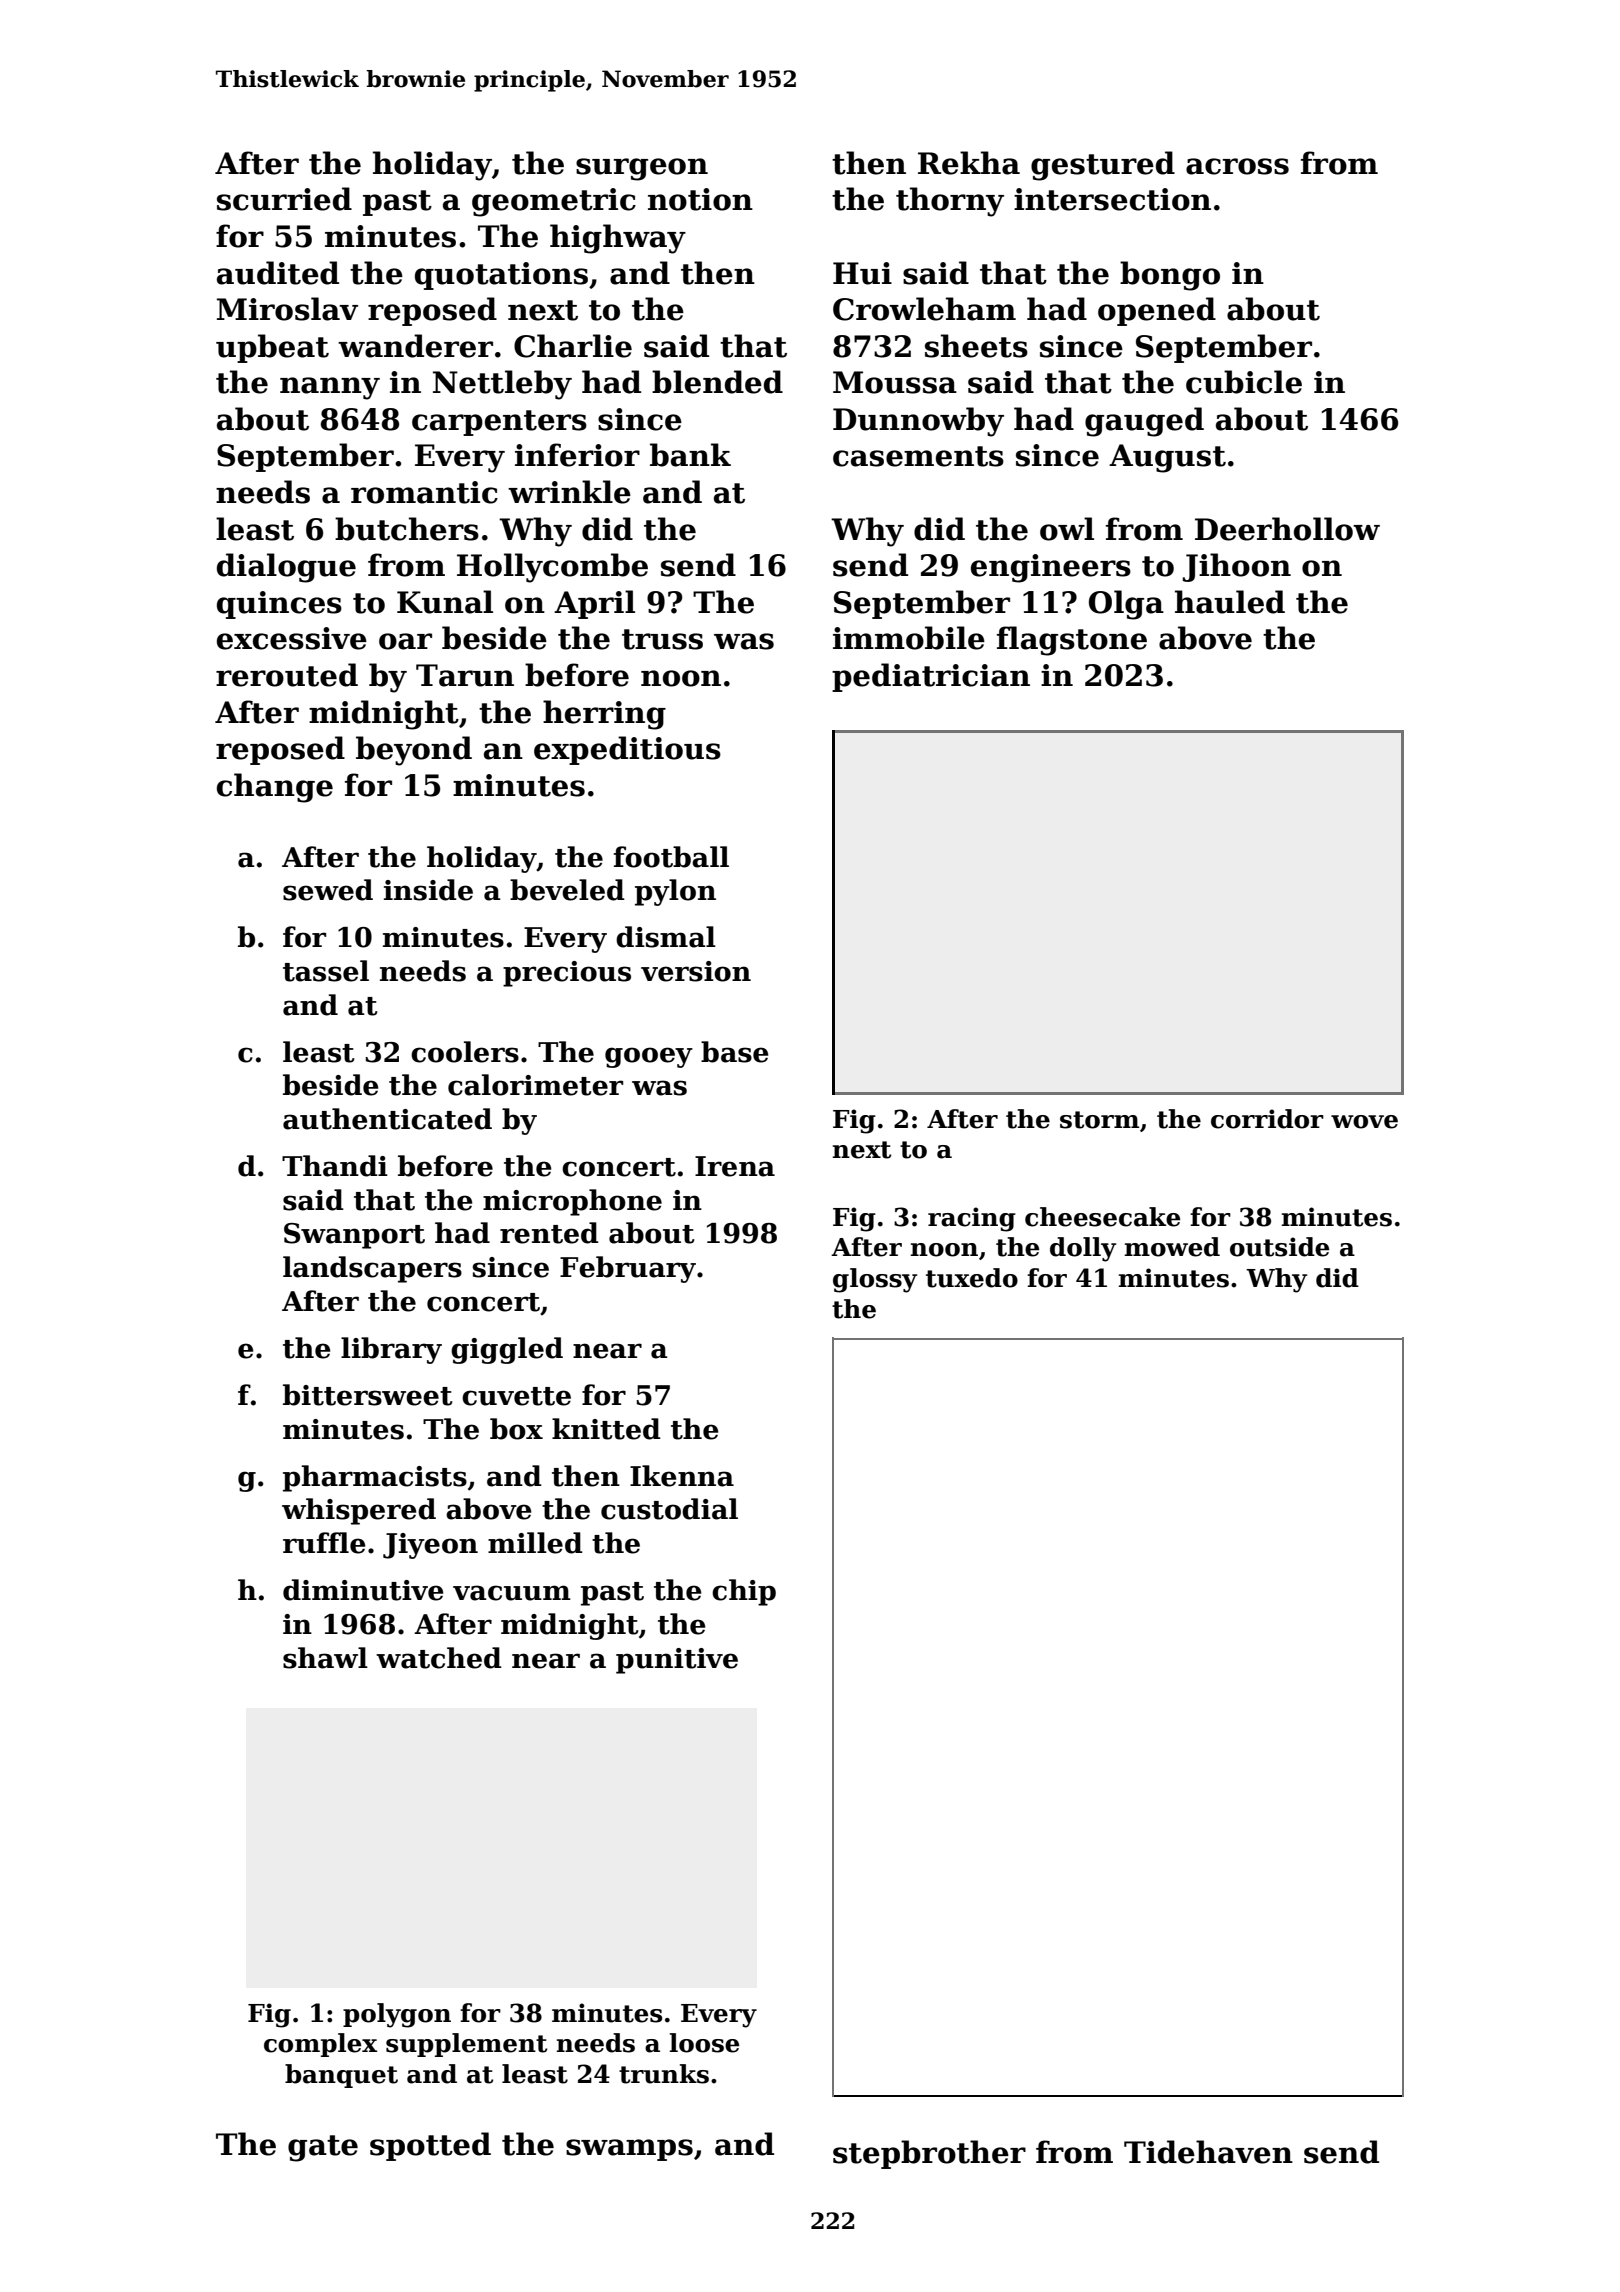 This document has width=1620, height=2292. What do you see at coordinates (929, 2154) in the document?
I see `stepbrother` at bounding box center [929, 2154].
